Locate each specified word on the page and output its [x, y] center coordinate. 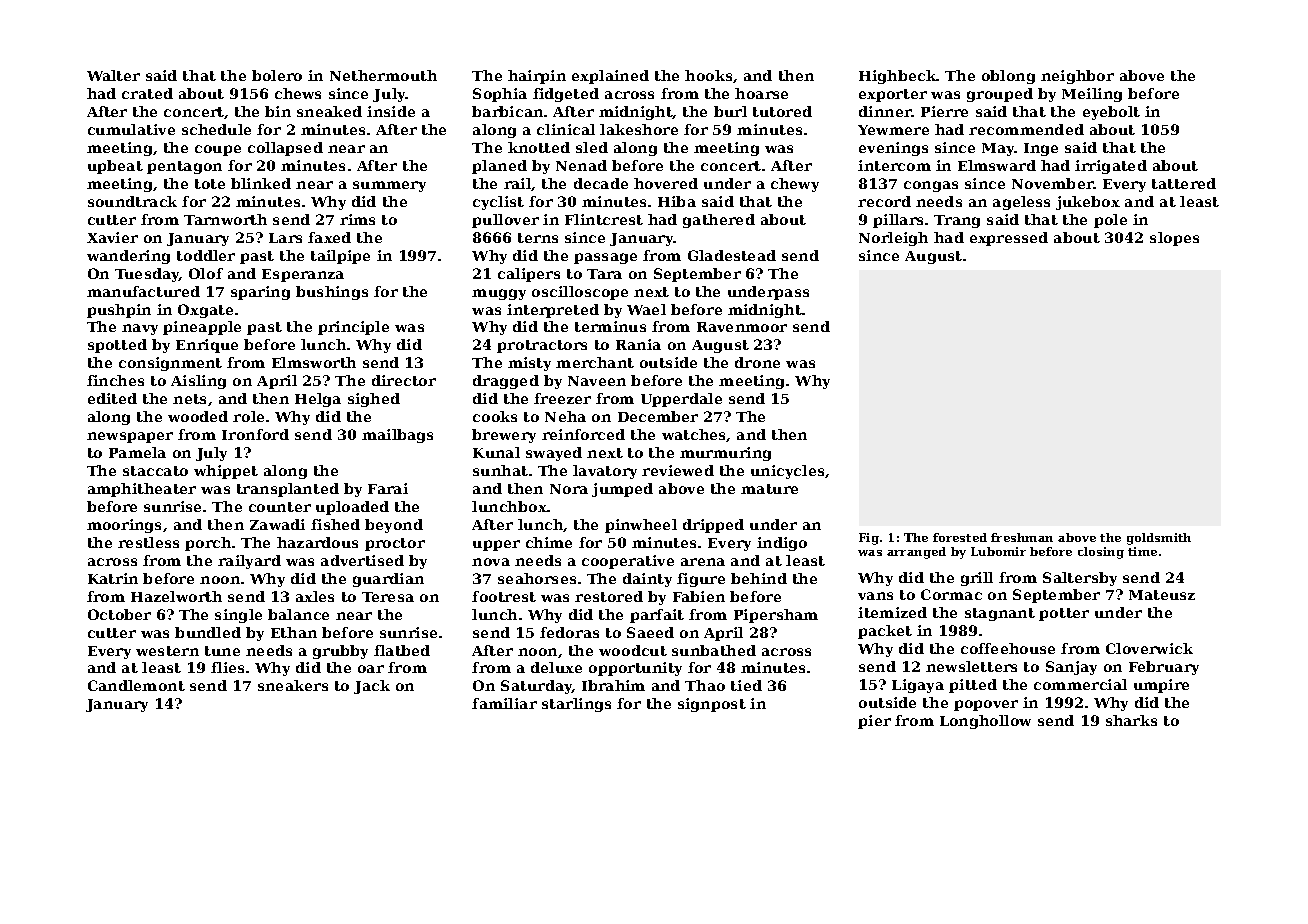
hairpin [537, 77]
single [238, 616]
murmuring [725, 454]
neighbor [1077, 77]
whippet [226, 472]
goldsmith [1159, 539]
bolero [277, 75]
